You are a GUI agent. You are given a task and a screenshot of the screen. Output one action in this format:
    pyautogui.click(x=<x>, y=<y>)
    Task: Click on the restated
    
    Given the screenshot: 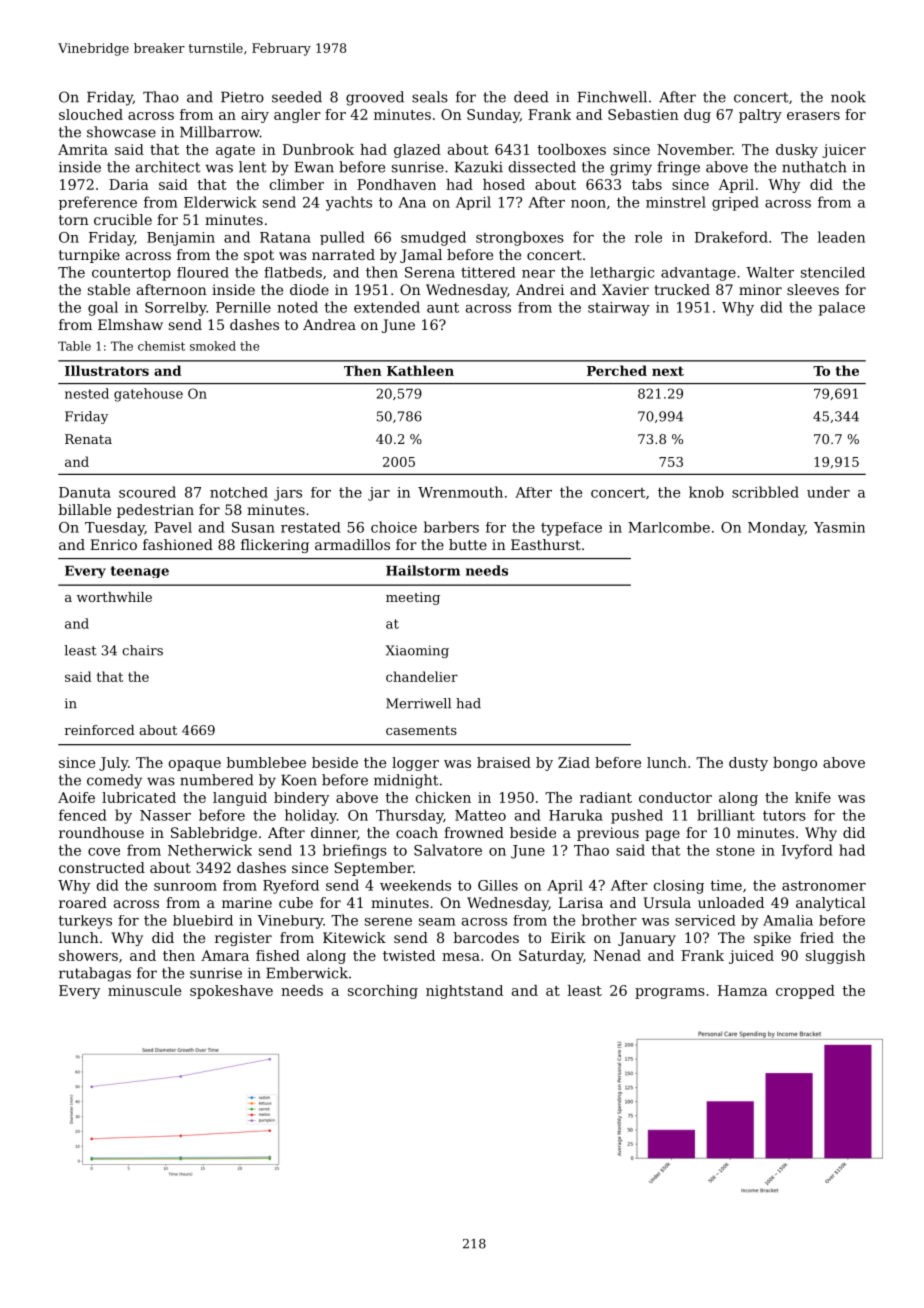 What is the action you would take?
    pyautogui.click(x=311, y=527)
